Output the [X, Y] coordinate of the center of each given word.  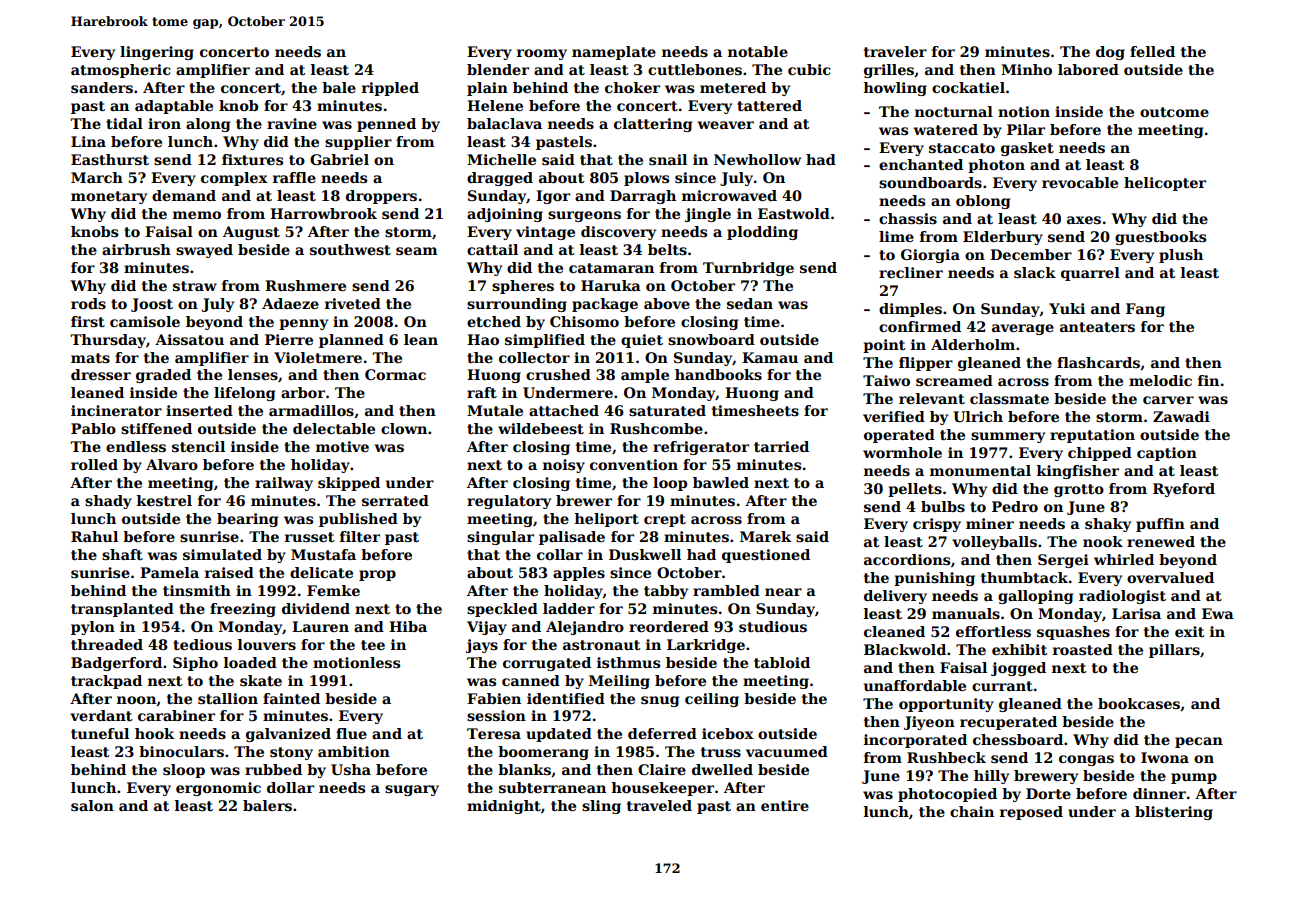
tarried [781, 446]
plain [487, 89]
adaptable [174, 107]
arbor [303, 392]
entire [785, 805]
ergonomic [218, 789]
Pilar [1026, 129]
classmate [1009, 398]
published [358, 520]
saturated [667, 410]
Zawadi [1181, 416]
